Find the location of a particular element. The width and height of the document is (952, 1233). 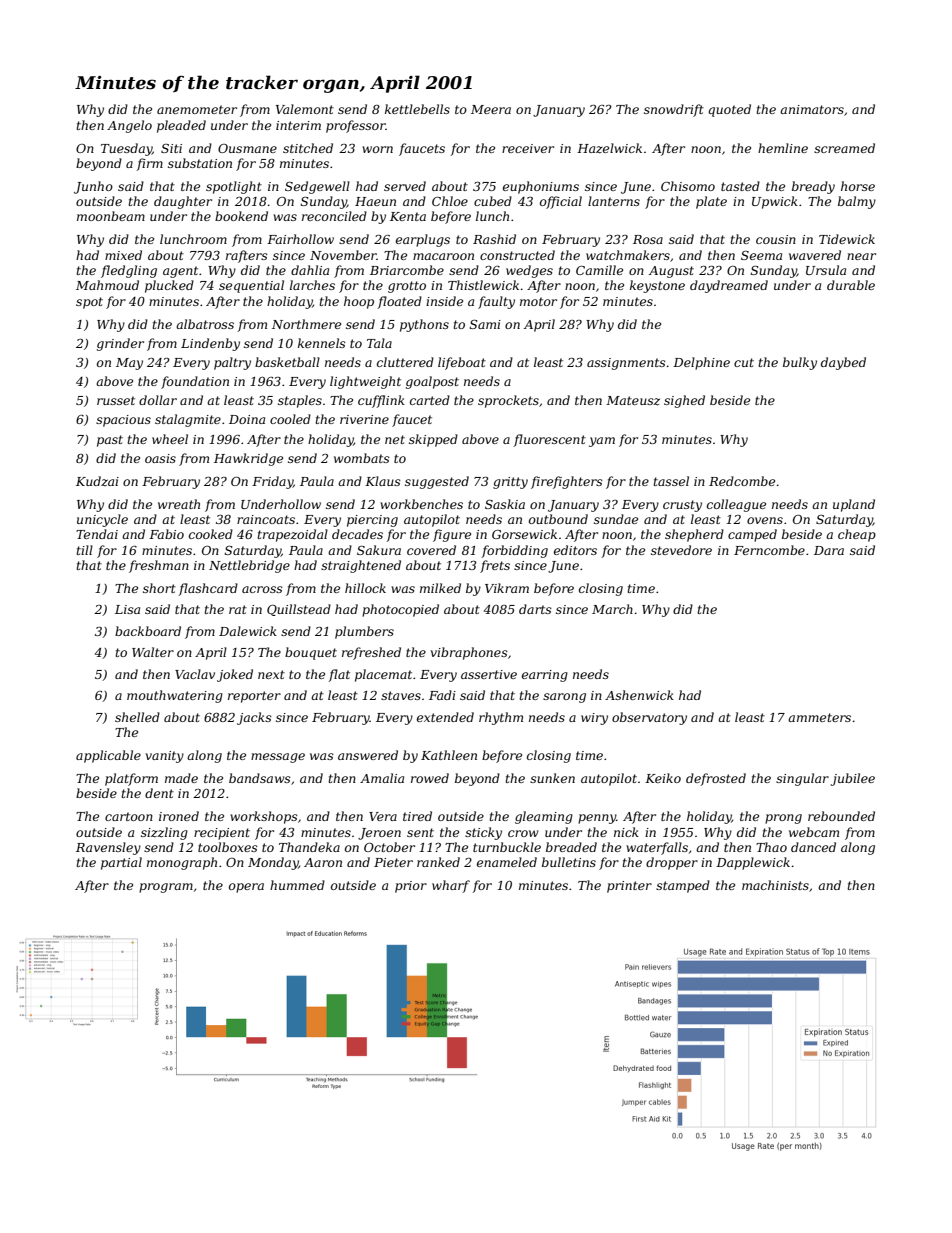

earplugs is located at coordinates (423, 240).
